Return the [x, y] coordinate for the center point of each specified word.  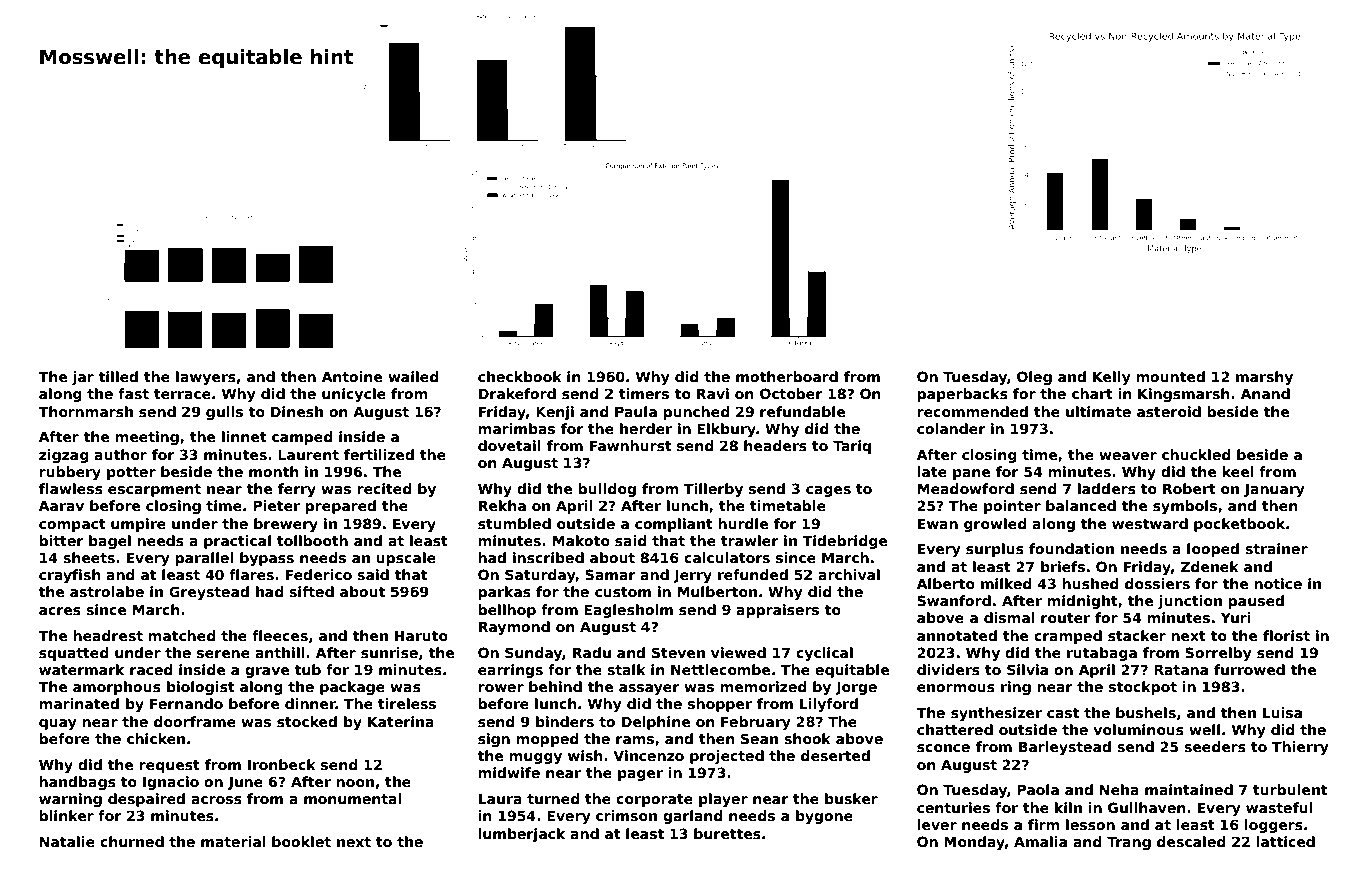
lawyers [206, 378]
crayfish [70, 576]
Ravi [713, 393]
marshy [1264, 378]
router [1065, 618]
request [169, 766]
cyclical [824, 654]
